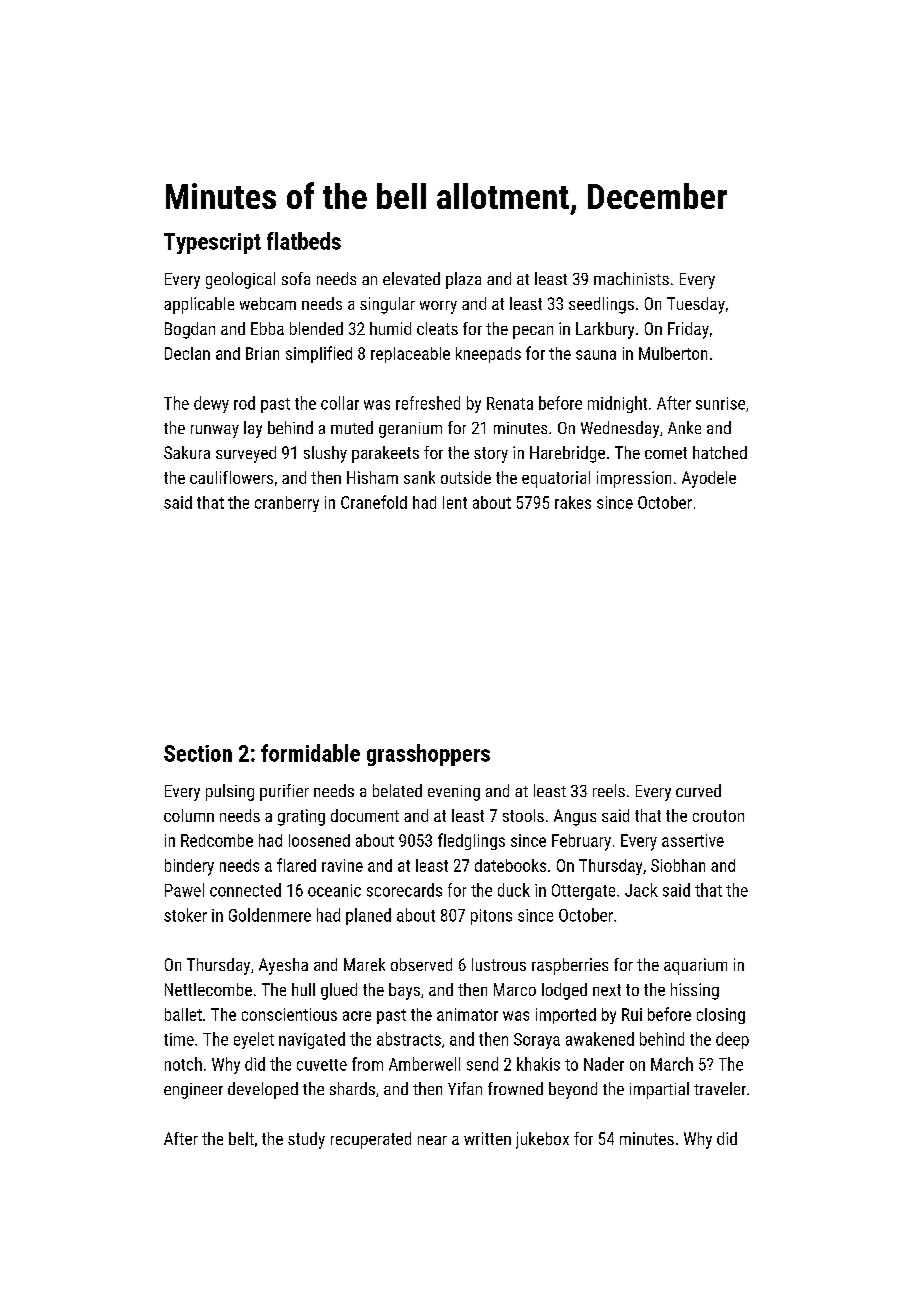 The height and width of the screenshot is (1311, 924). What do you see at coordinates (241, 1138) in the screenshot?
I see `belt` at bounding box center [241, 1138].
